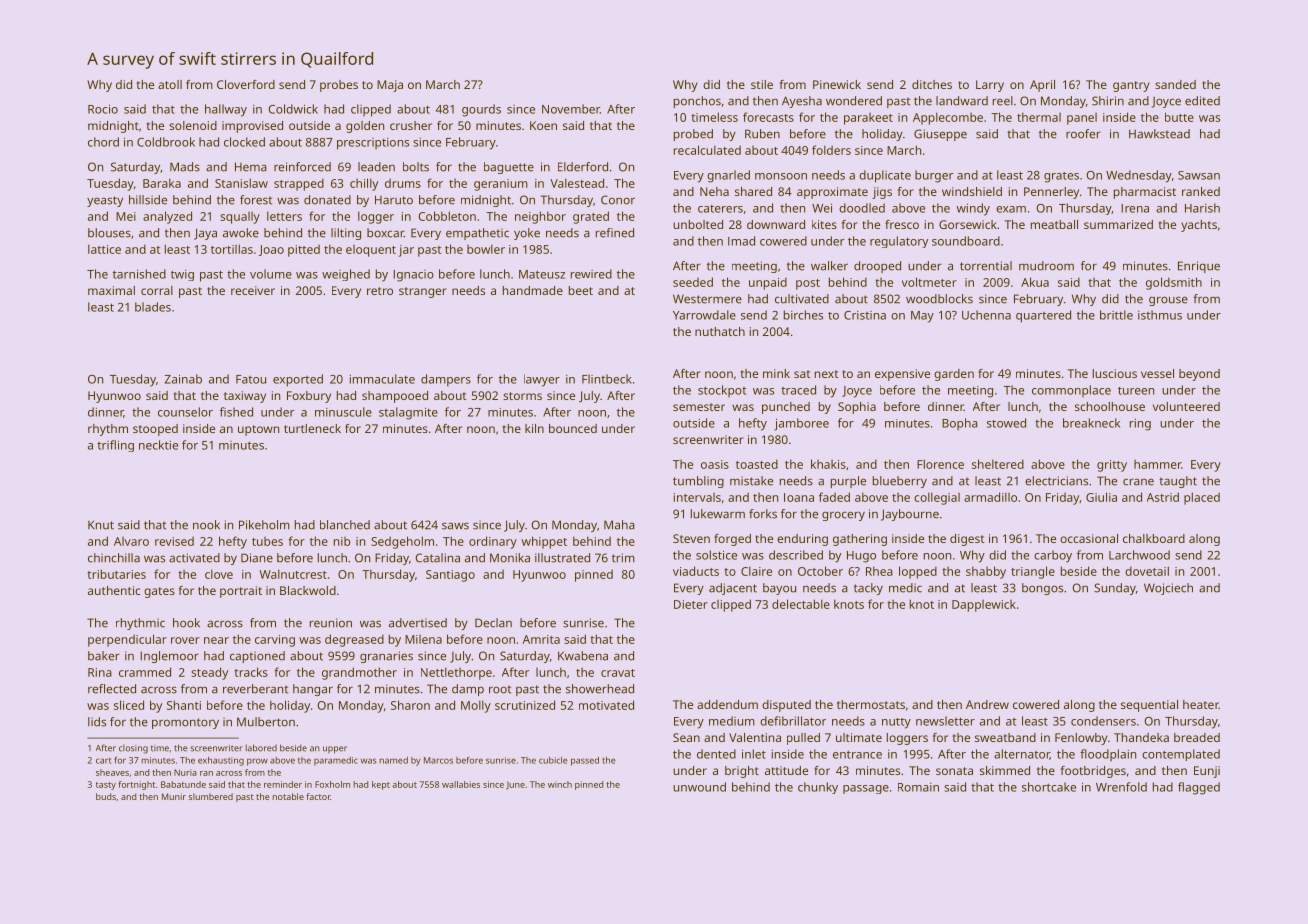 Image resolution: width=1308 pixels, height=924 pixels. I want to click on Knut, so click(101, 525).
